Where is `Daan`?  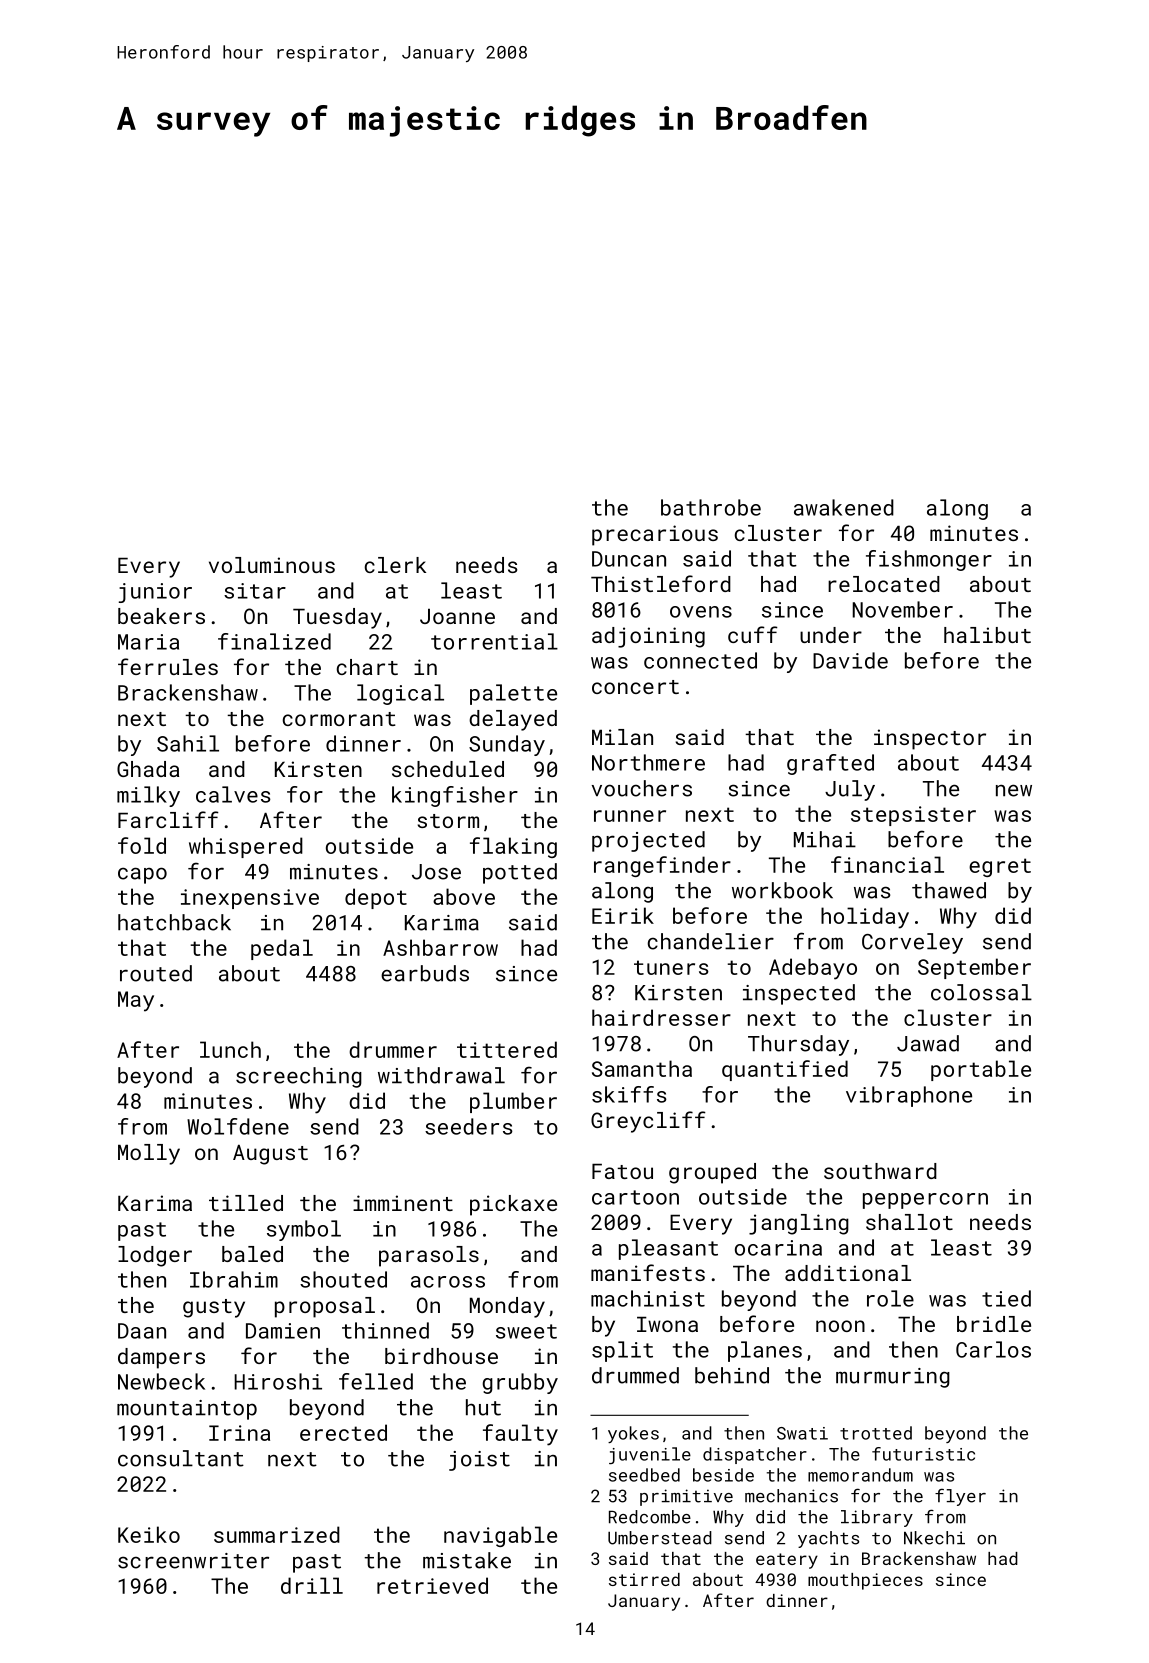 Daan is located at coordinates (142, 1331).
